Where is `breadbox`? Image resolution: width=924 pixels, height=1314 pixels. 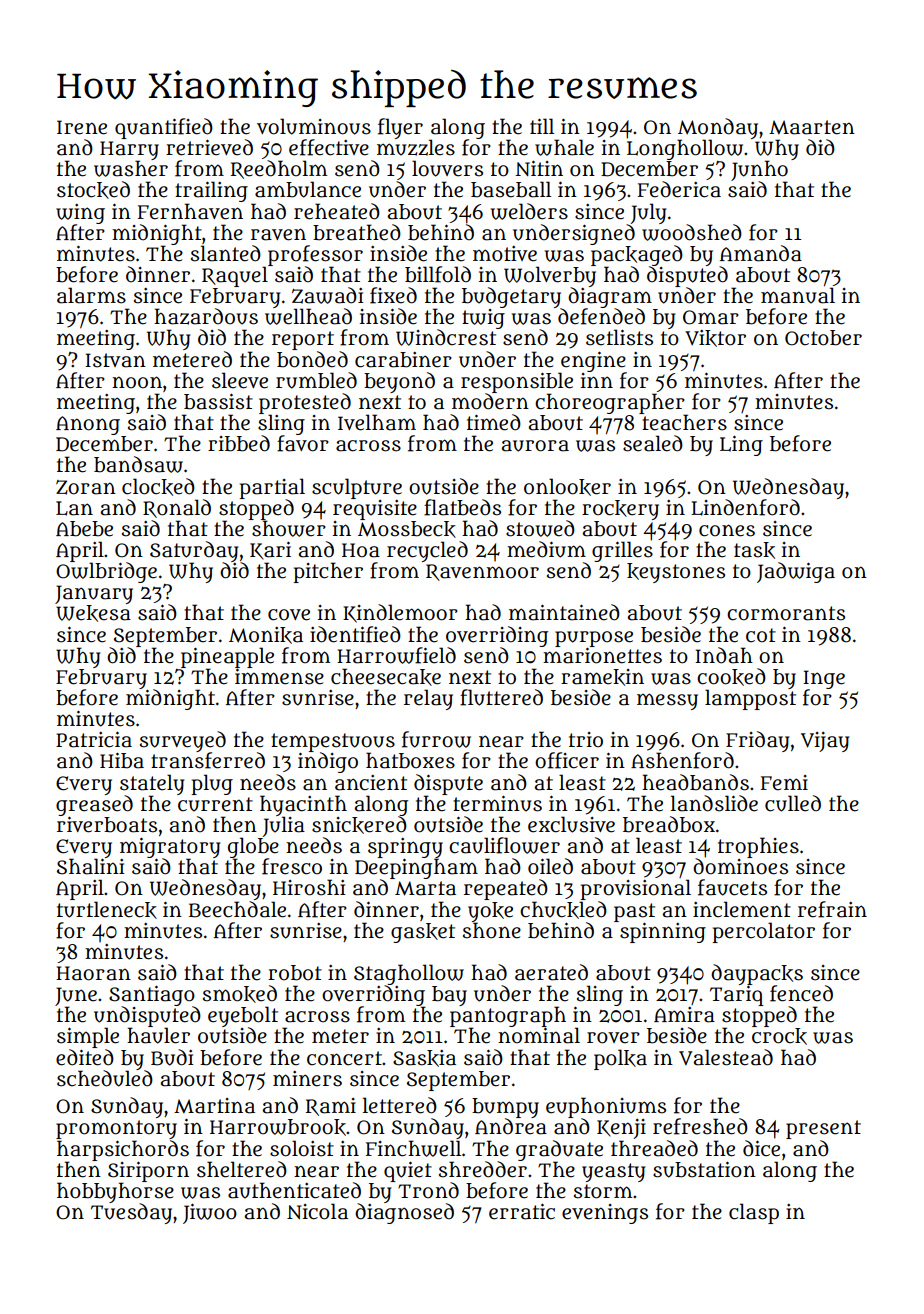 breadbox is located at coordinates (669, 824).
